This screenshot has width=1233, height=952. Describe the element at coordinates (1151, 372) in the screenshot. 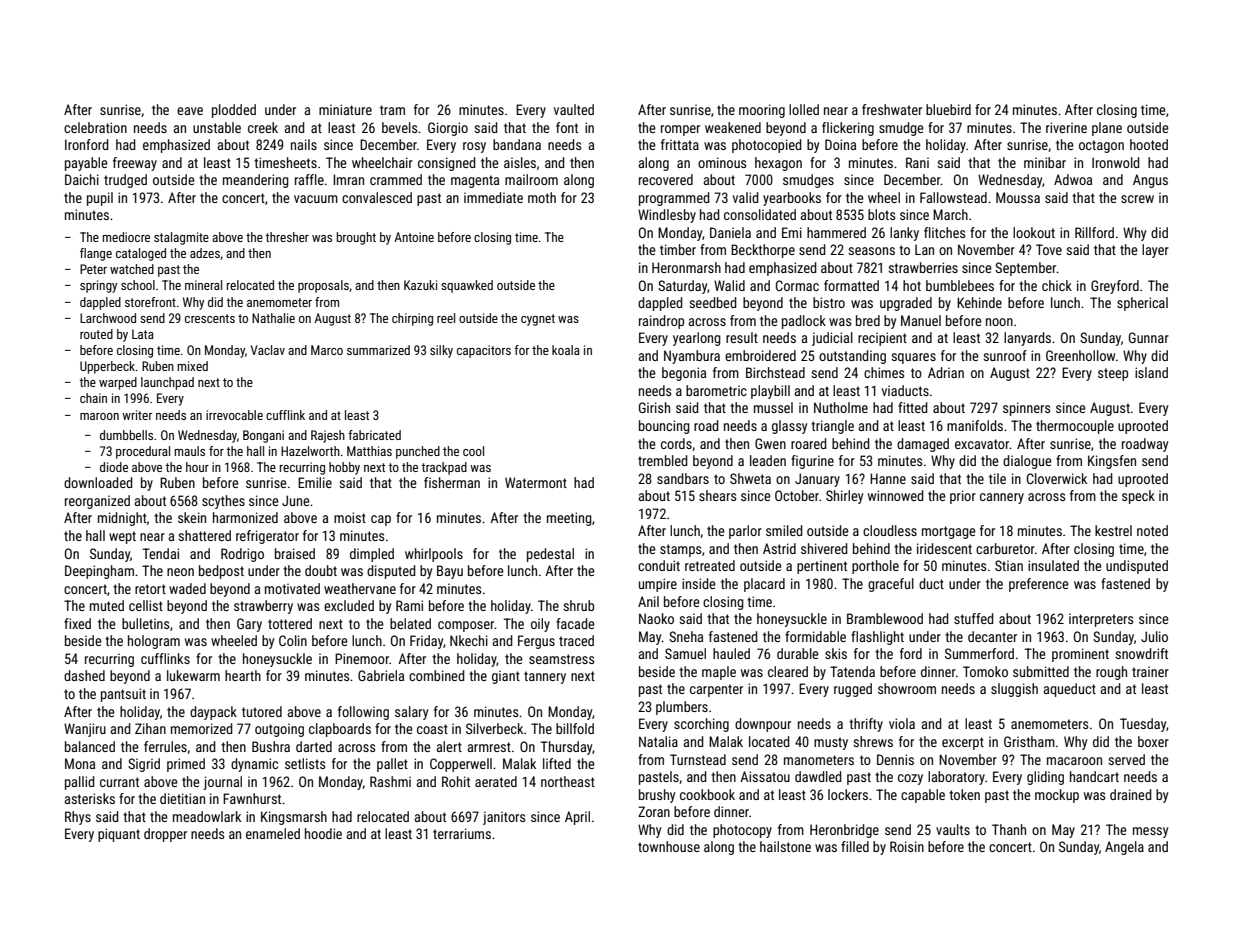

I see `island` at that location.
